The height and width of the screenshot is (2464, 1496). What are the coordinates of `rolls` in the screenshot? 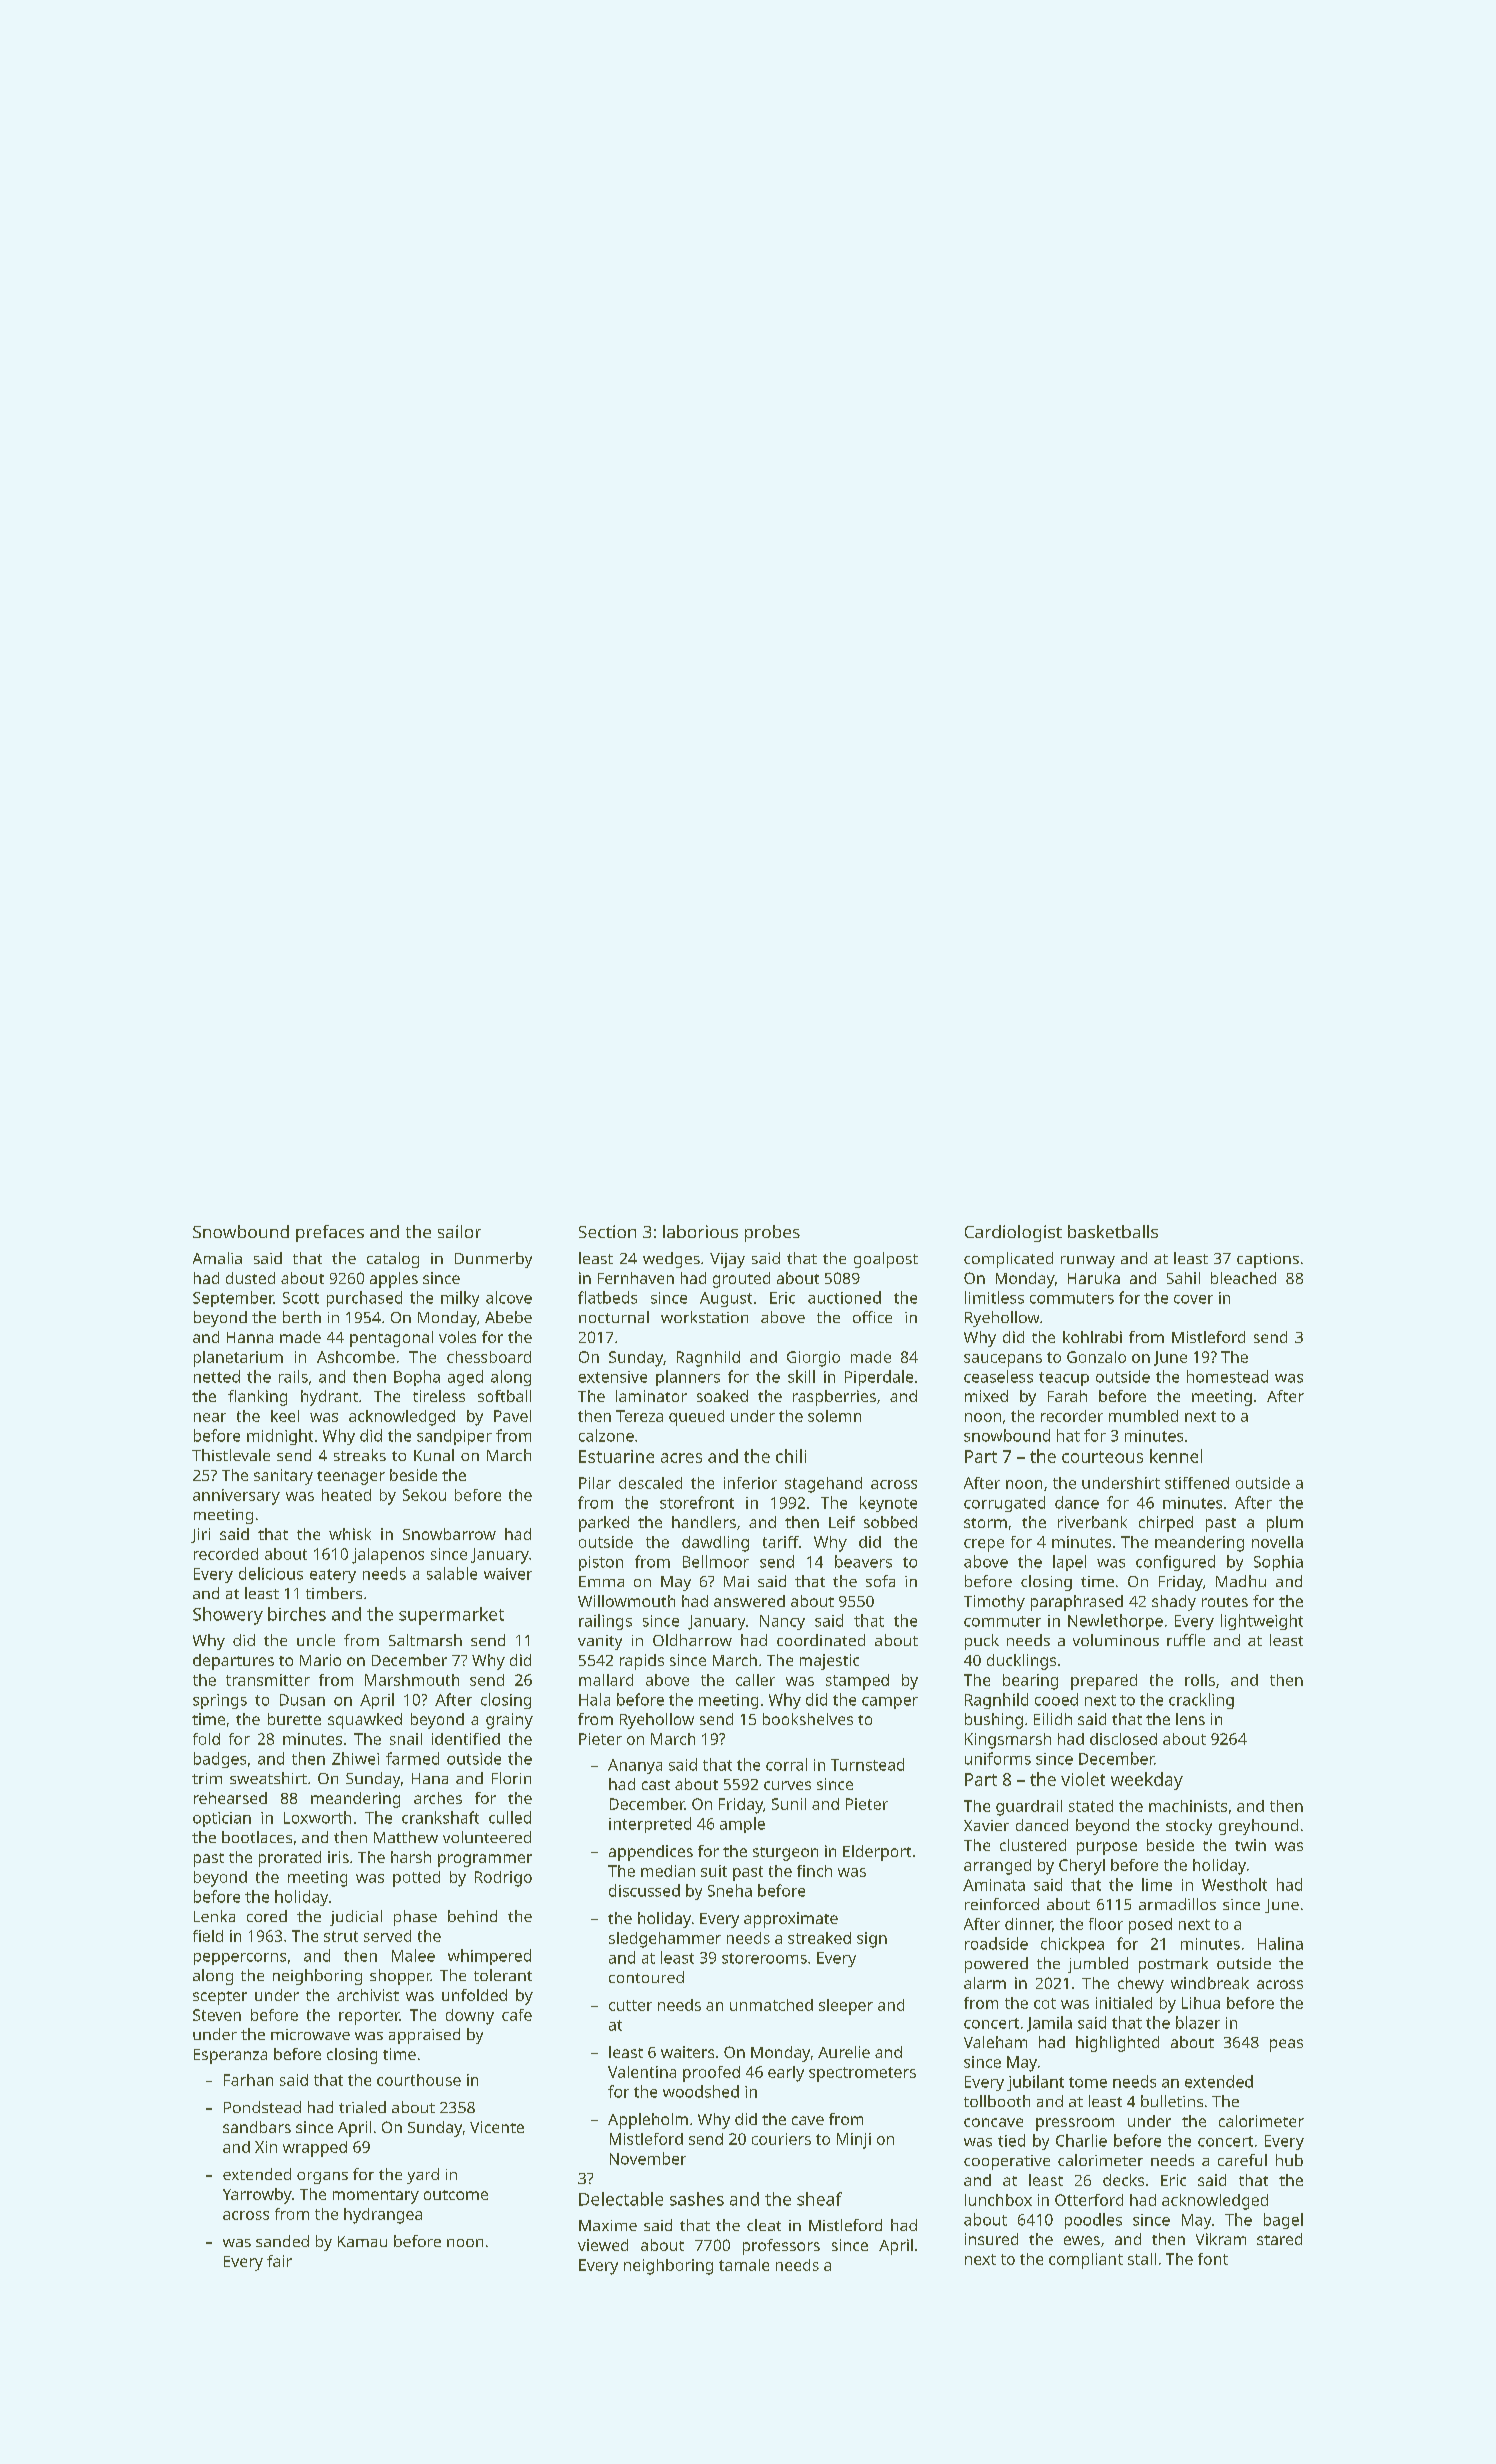 It's located at (1200, 1680).
